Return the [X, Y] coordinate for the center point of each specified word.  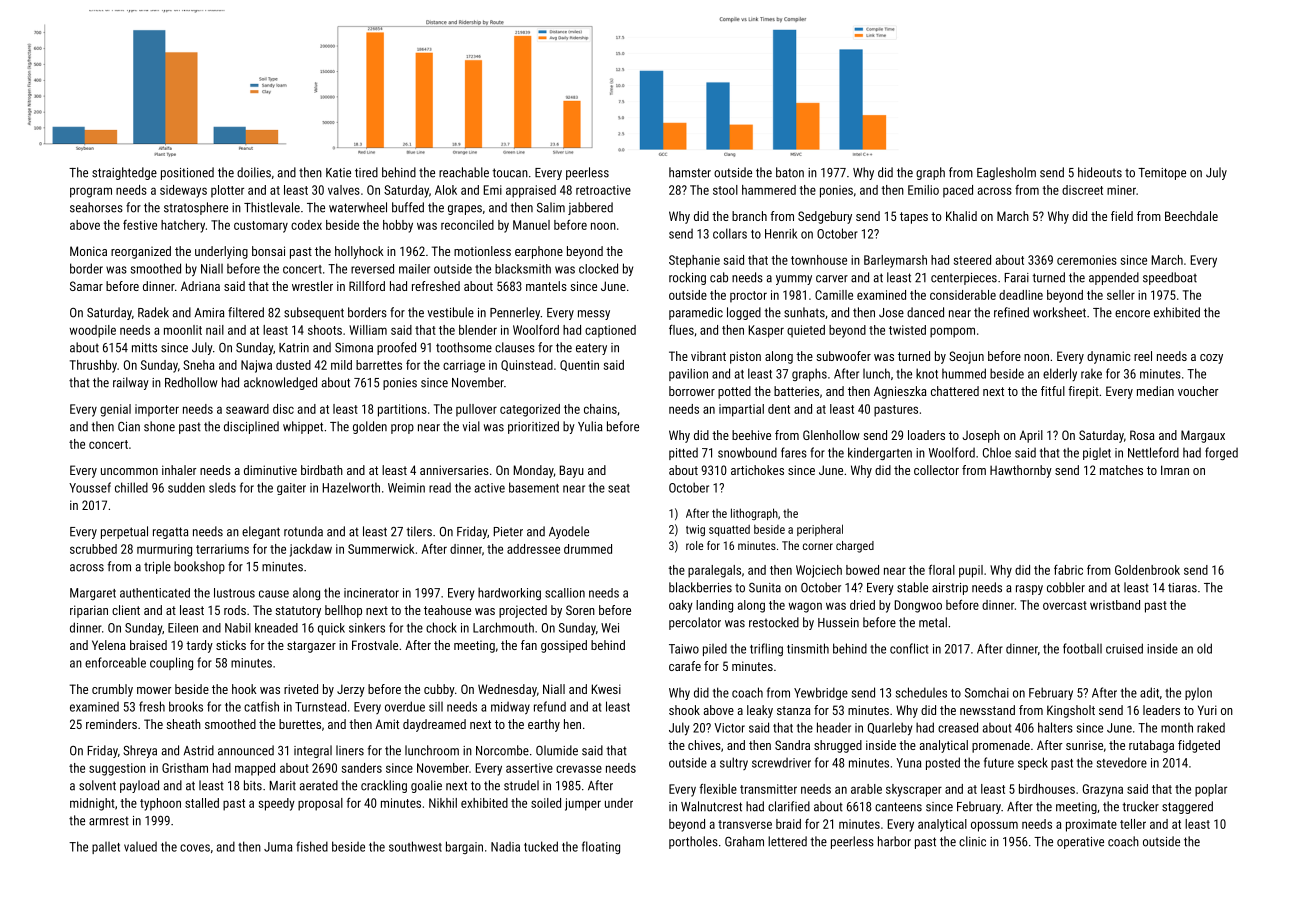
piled [715, 649]
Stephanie [694, 261]
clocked [598, 268]
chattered [955, 391]
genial [115, 410]
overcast [1065, 605]
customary [261, 227]
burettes [300, 724]
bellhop [343, 611]
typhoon [160, 804]
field [1122, 216]
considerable [963, 295]
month [1177, 728]
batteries [796, 391]
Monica [88, 251]
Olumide [557, 750]
